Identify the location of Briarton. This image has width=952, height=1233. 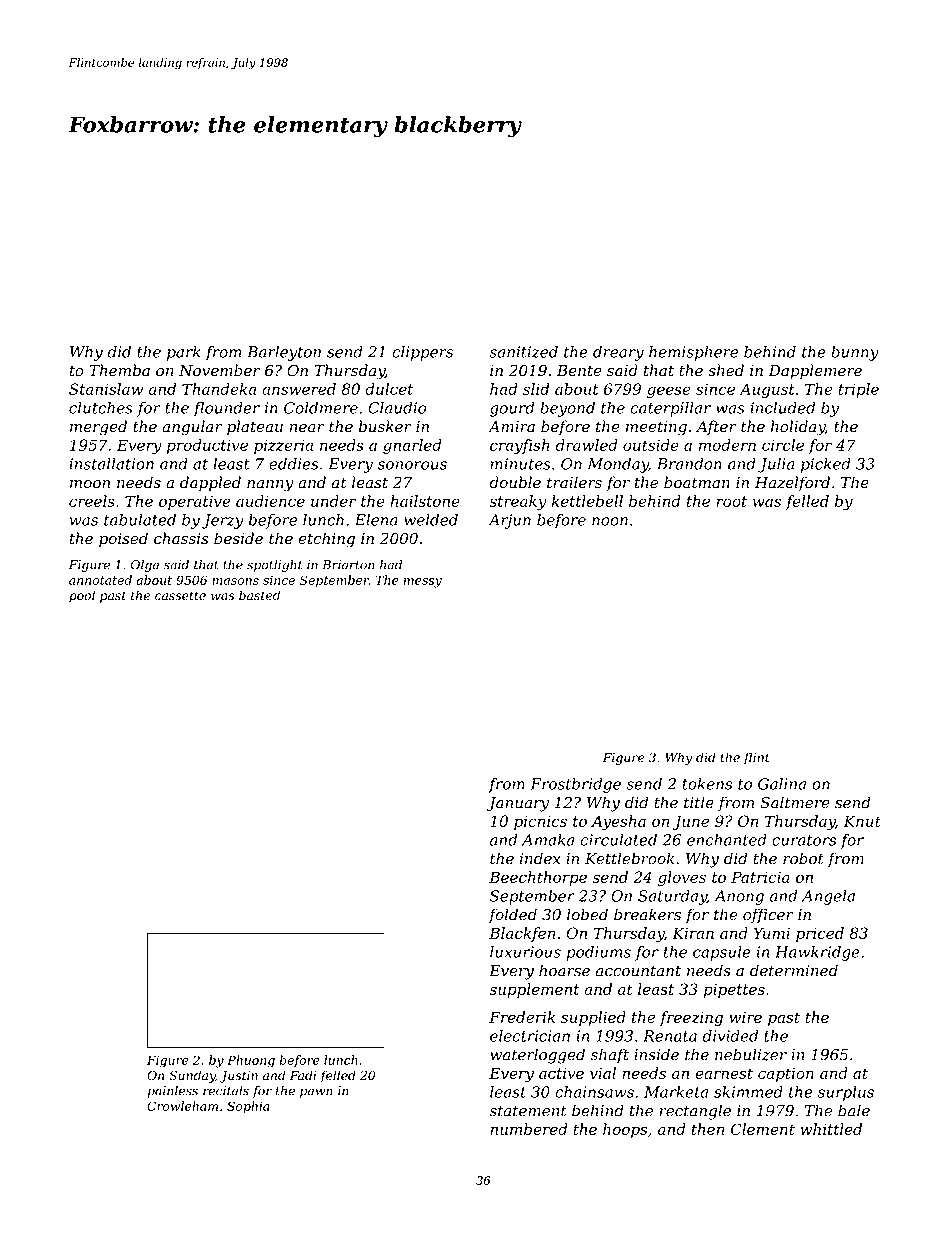
(348, 565).
